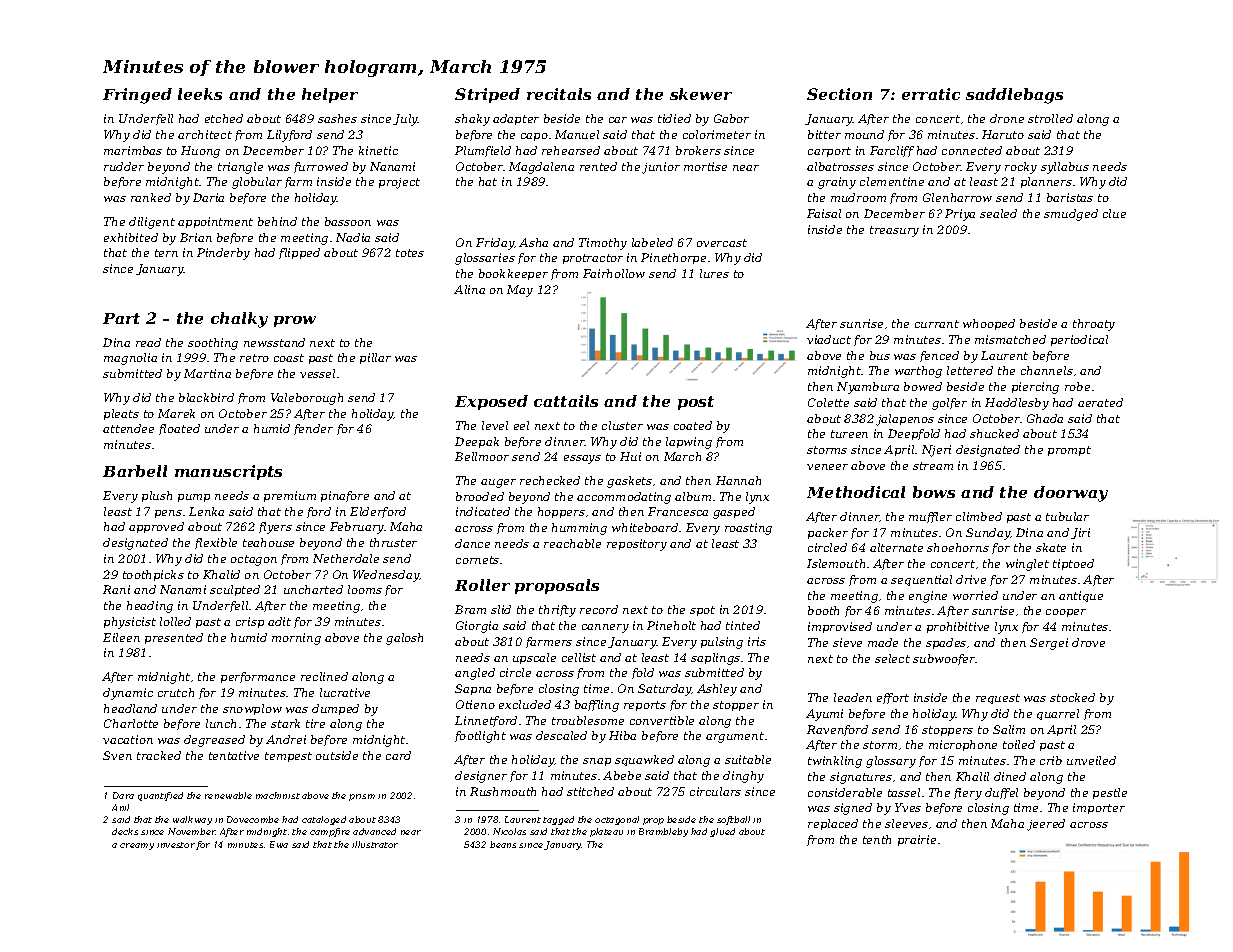 The width and height of the page is (1233, 952). Describe the element at coordinates (715, 791) in the page. I see `circulars` at that location.
